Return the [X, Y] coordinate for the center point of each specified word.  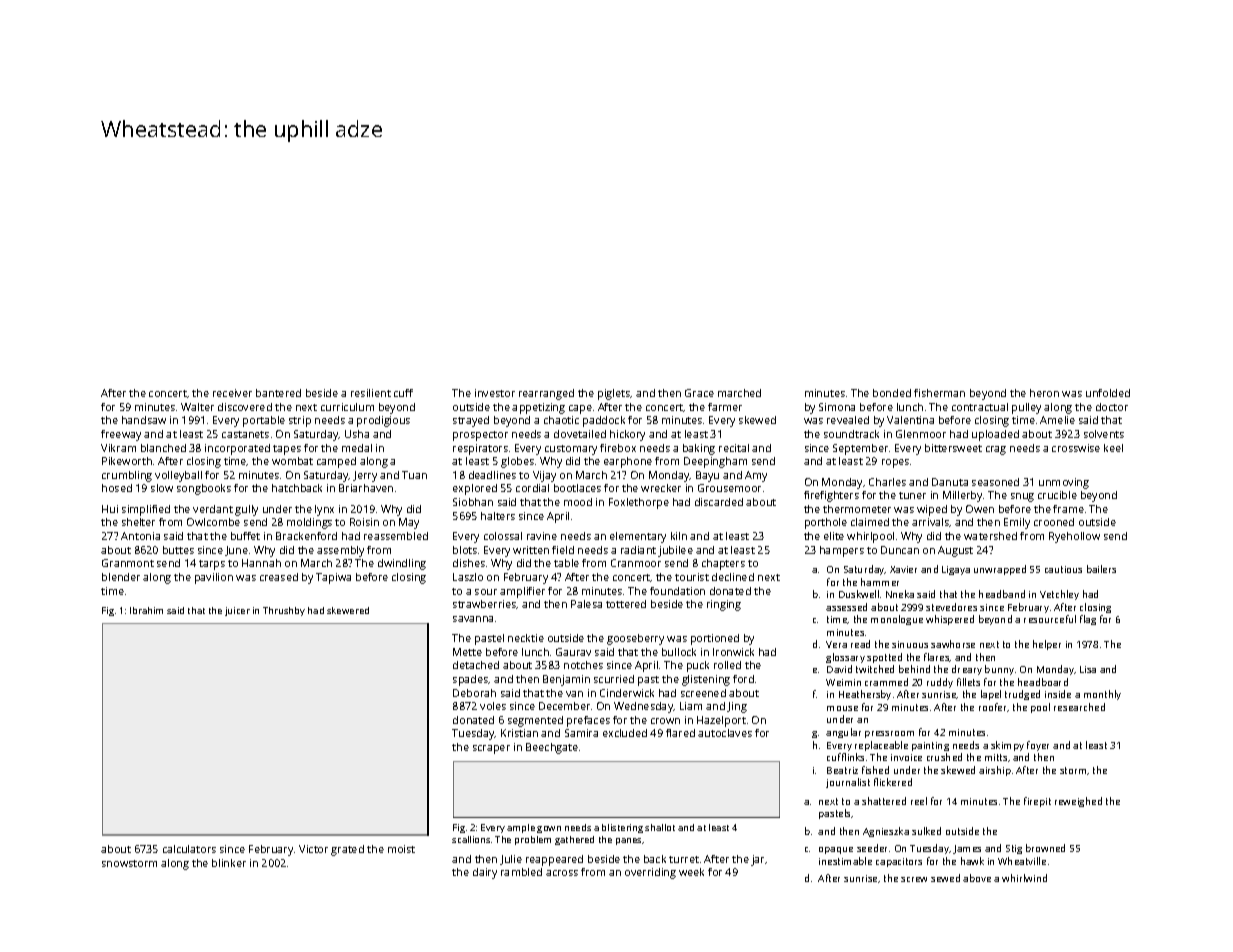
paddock [604, 421]
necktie [526, 638]
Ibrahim [146, 610]
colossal [503, 536]
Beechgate [552, 748]
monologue [897, 620]
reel [919, 801]
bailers [1101, 569]
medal [357, 448]
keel [1113, 448]
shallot [660, 827]
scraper [491, 749]
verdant [213, 509]
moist [401, 849]
